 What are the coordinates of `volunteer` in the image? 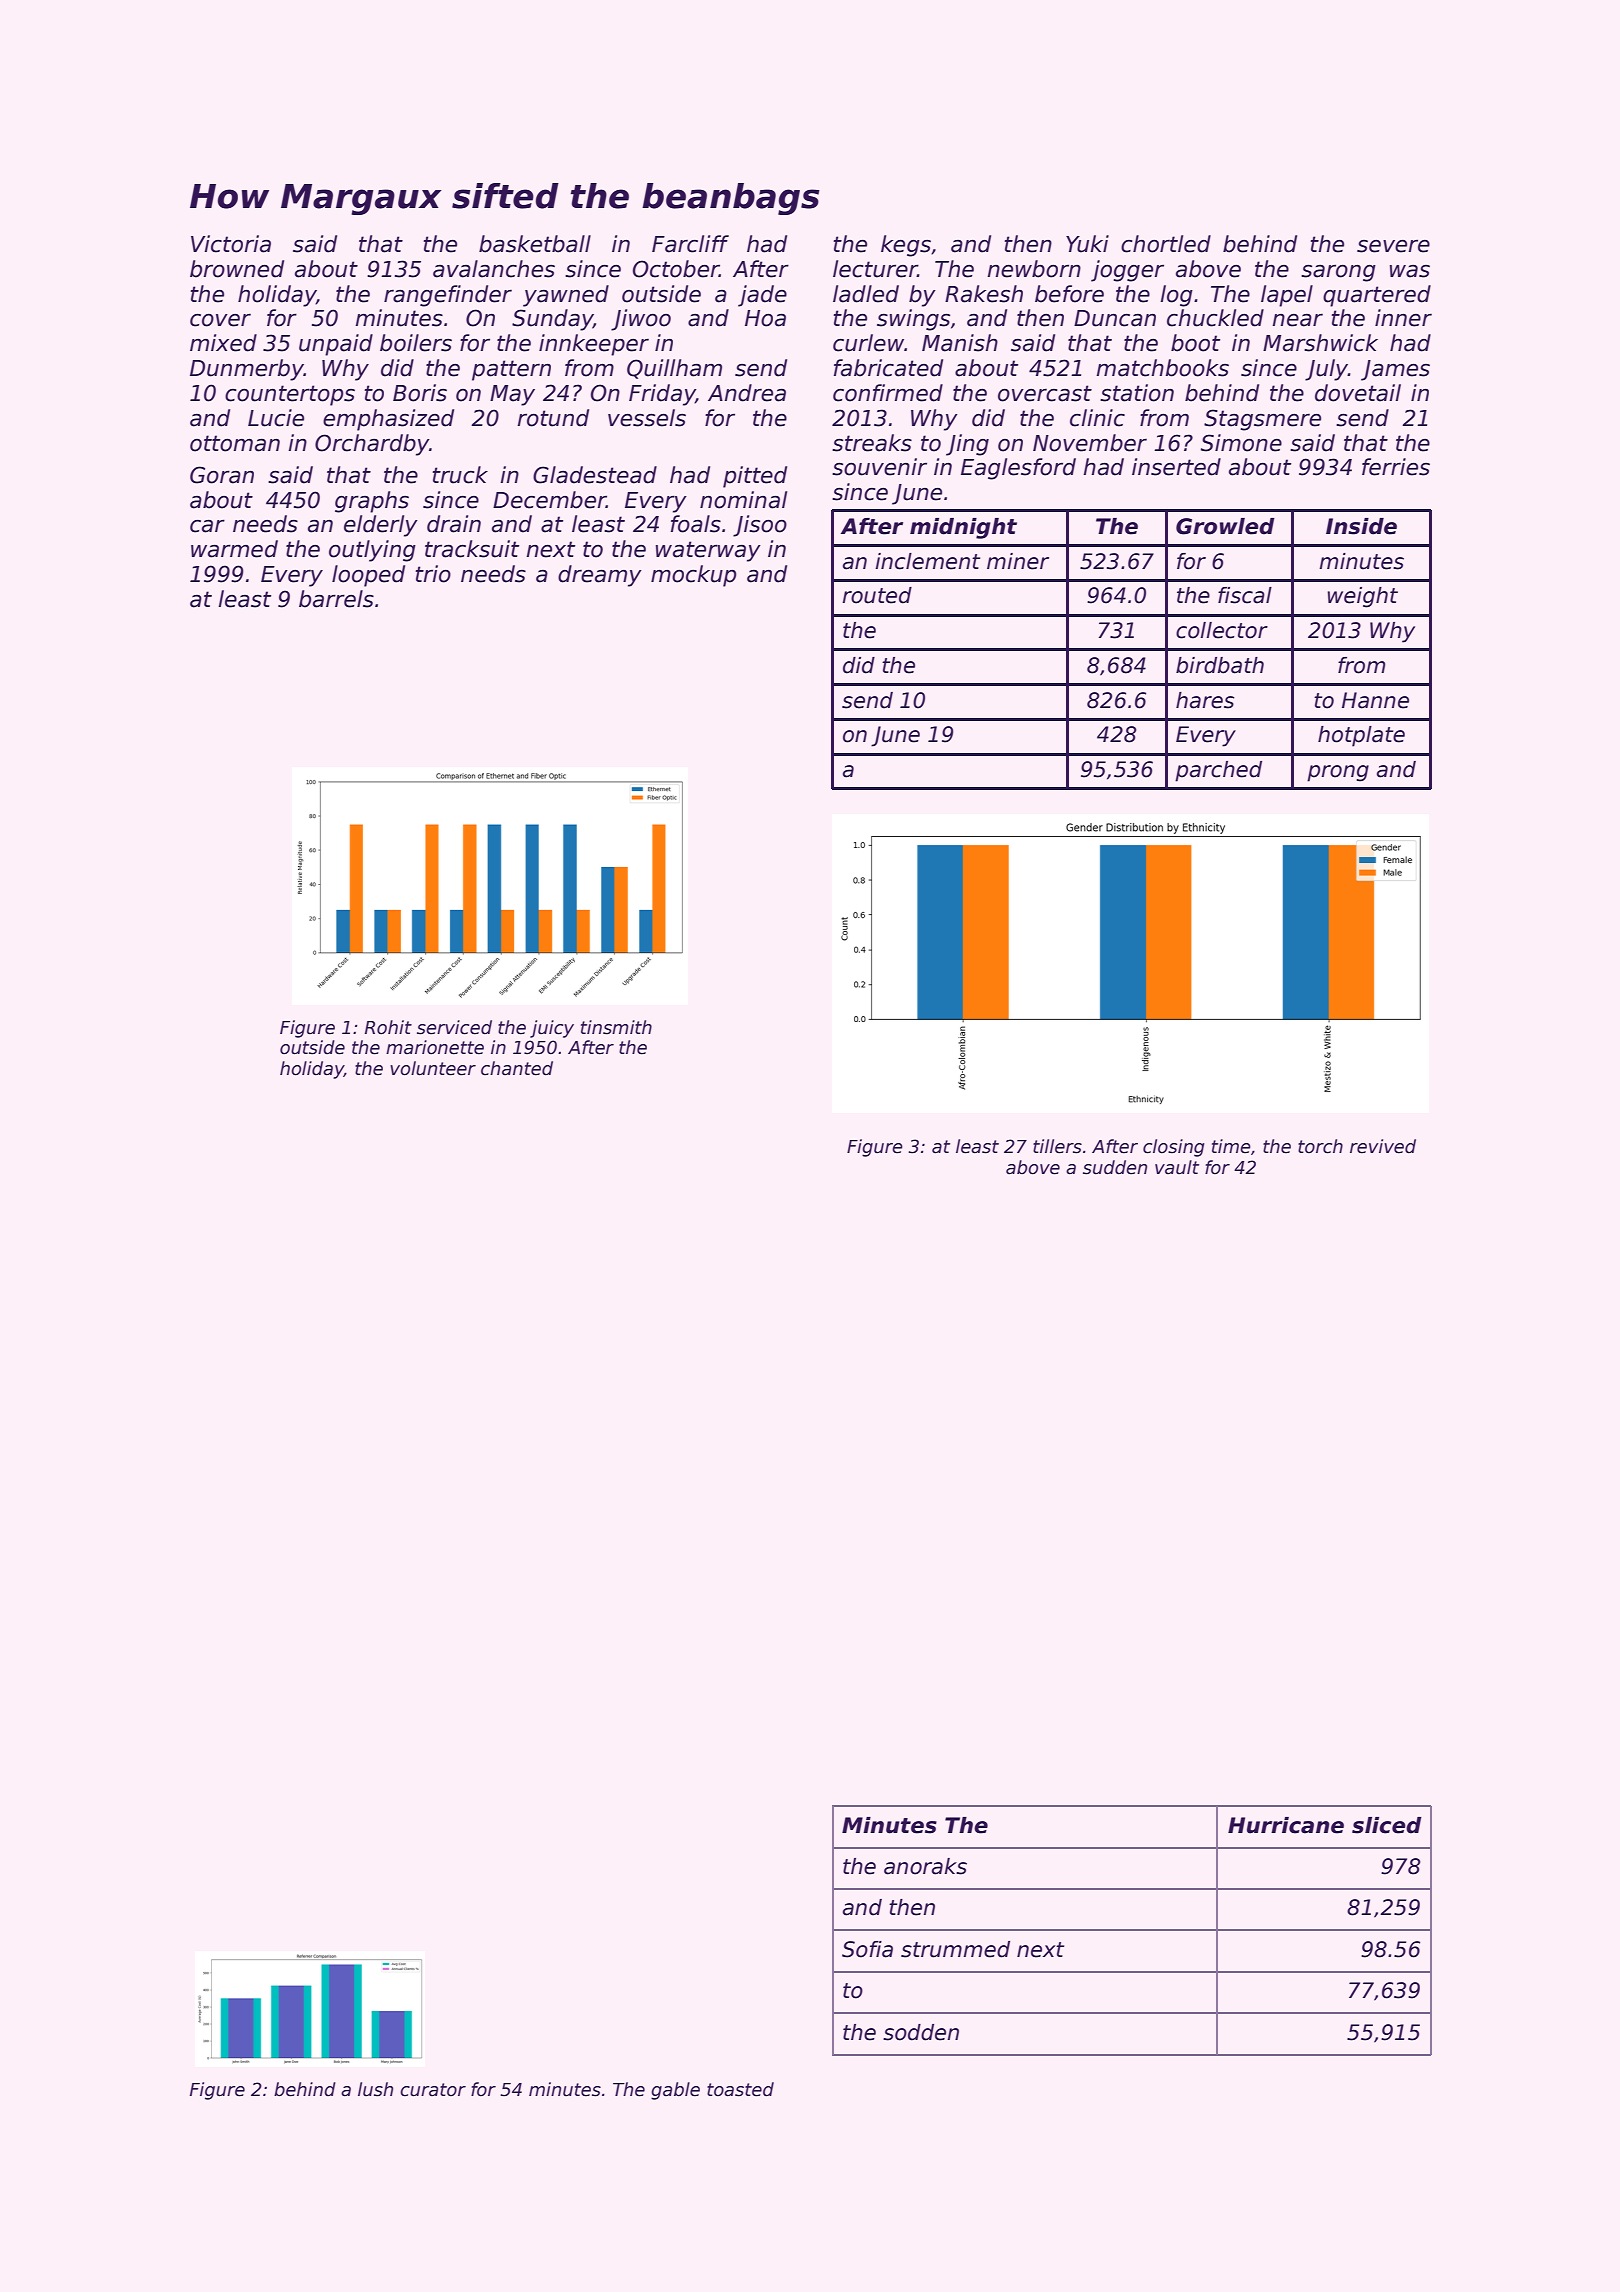 It's located at (433, 1068).
